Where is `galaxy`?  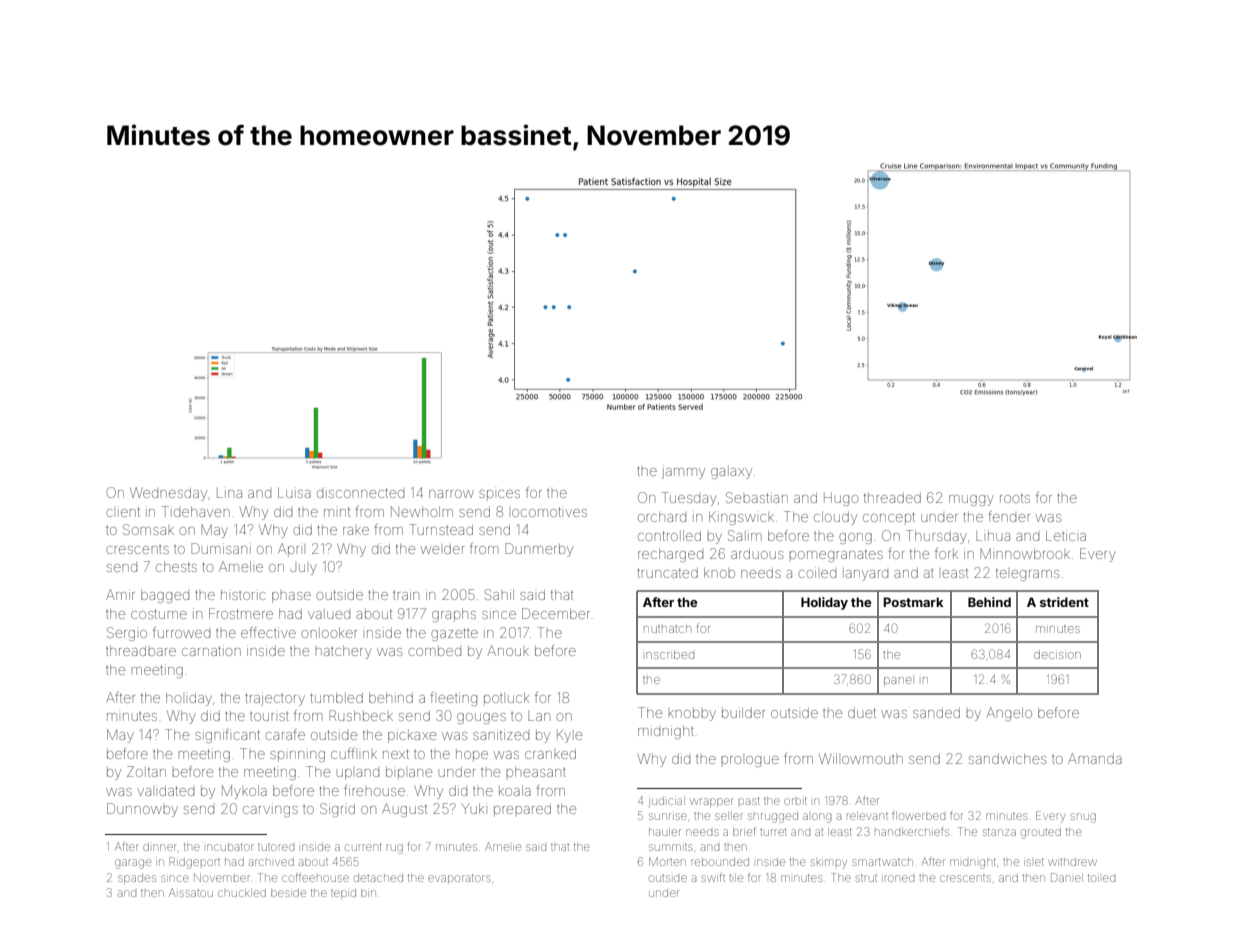
galaxy is located at coordinates (731, 472).
